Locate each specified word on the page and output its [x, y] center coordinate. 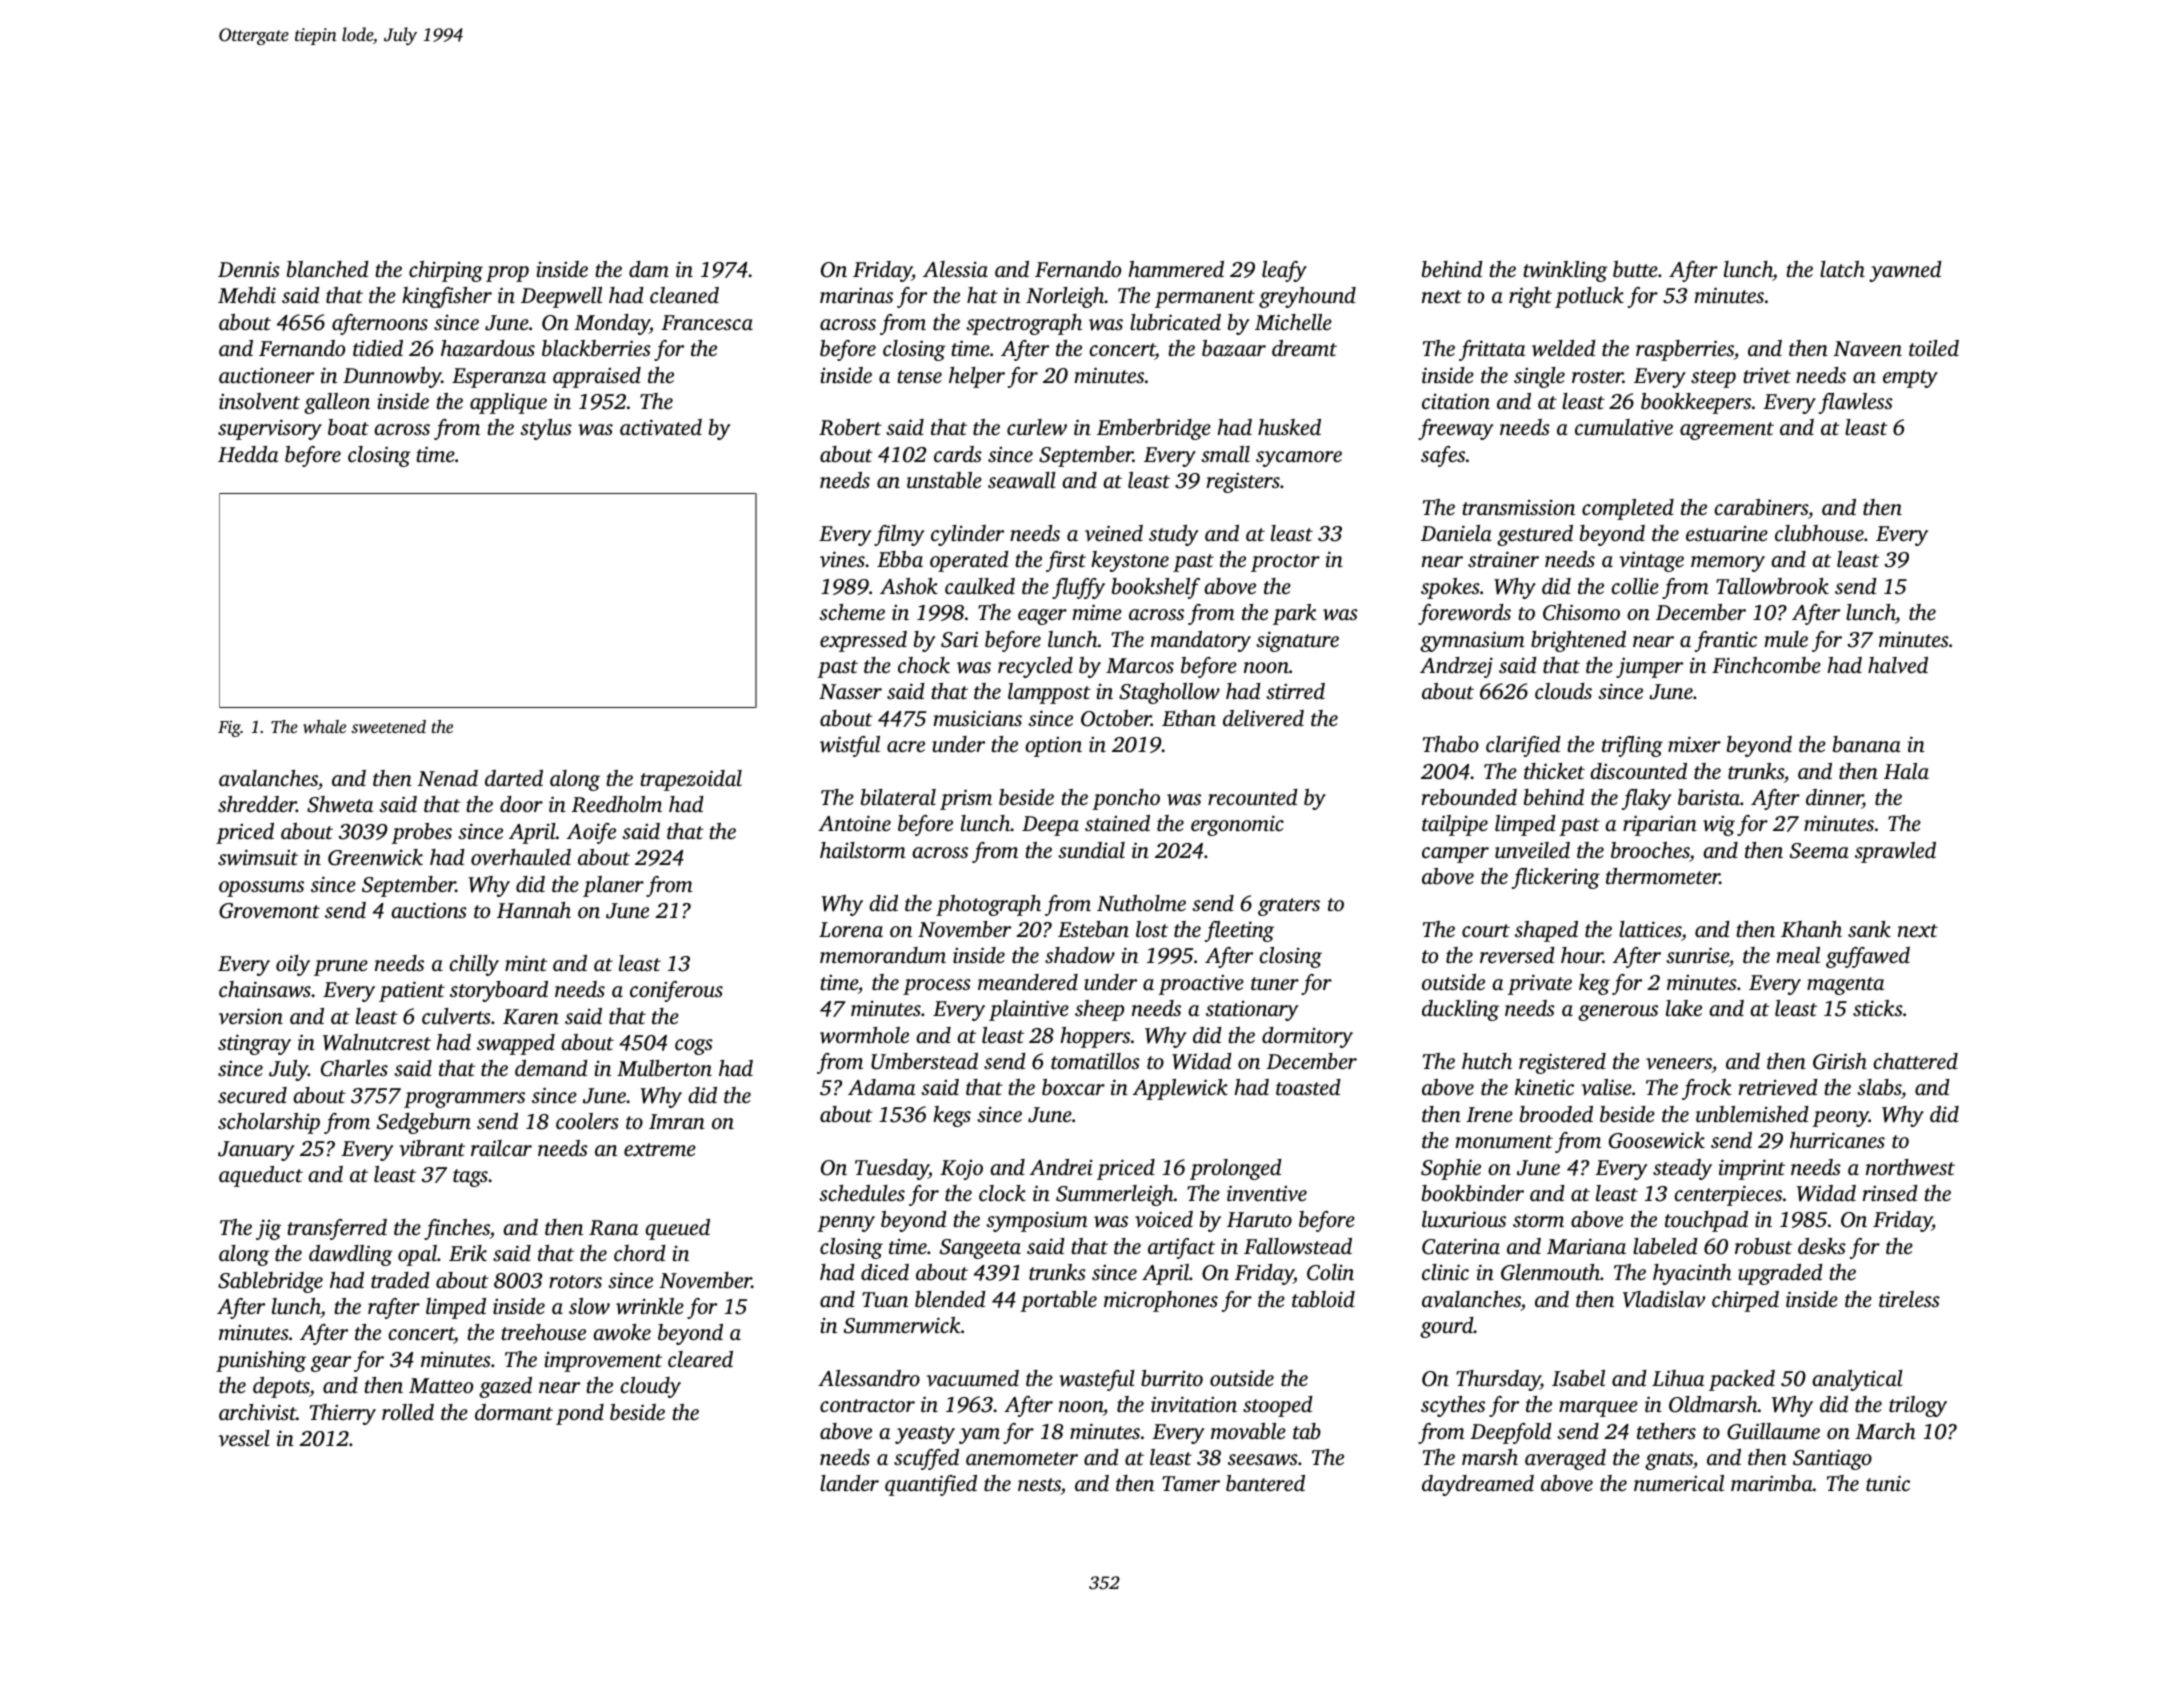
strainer [1503, 559]
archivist [257, 1412]
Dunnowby [392, 377]
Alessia [955, 269]
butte [1635, 269]
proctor [1285, 563]
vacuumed [973, 1378]
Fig [229, 728]
